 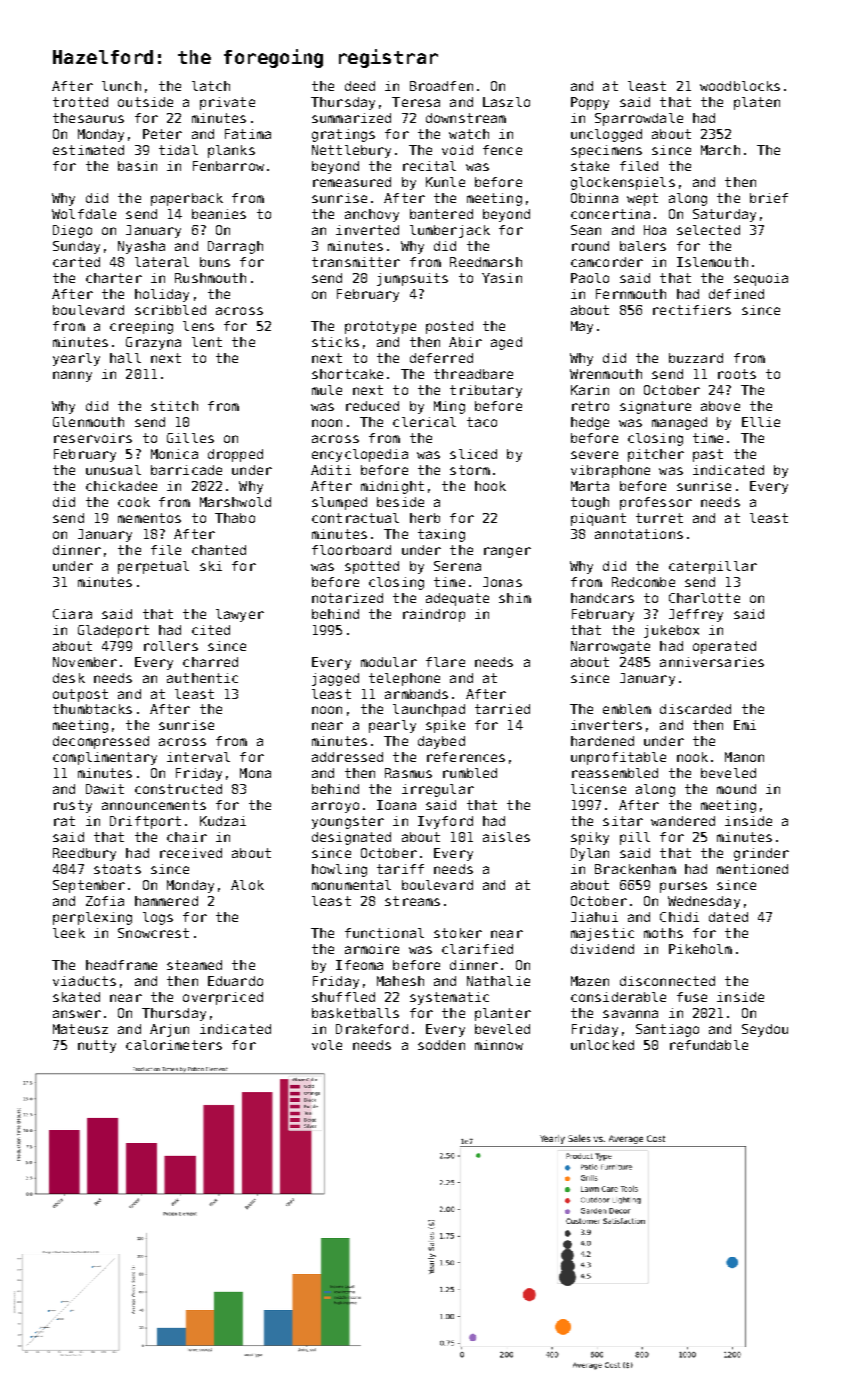 What do you see at coordinates (169, 1030) in the screenshot?
I see `Arjun` at bounding box center [169, 1030].
